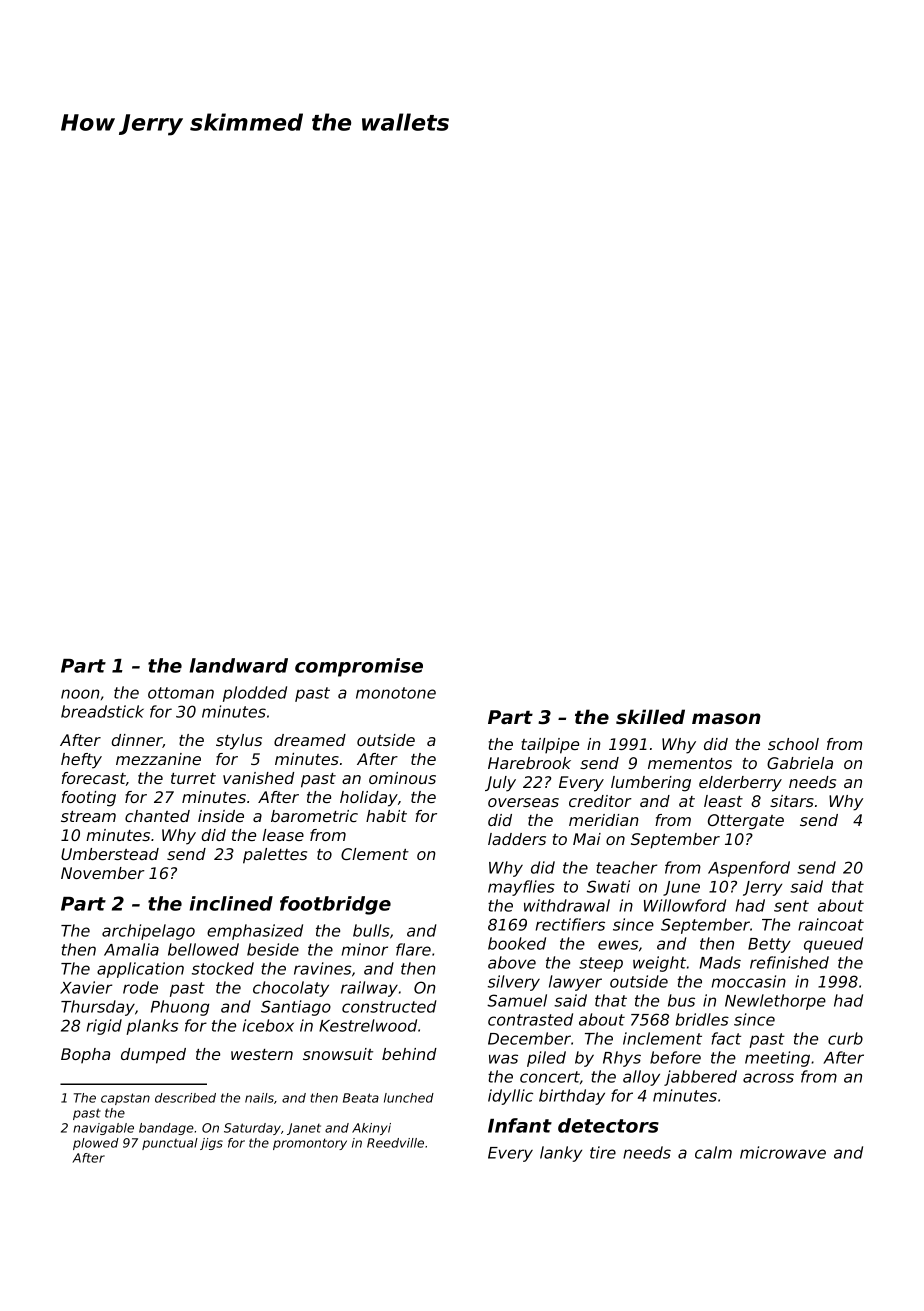 This screenshot has width=924, height=1311. What do you see at coordinates (181, 693) in the screenshot?
I see `ottoman` at bounding box center [181, 693].
